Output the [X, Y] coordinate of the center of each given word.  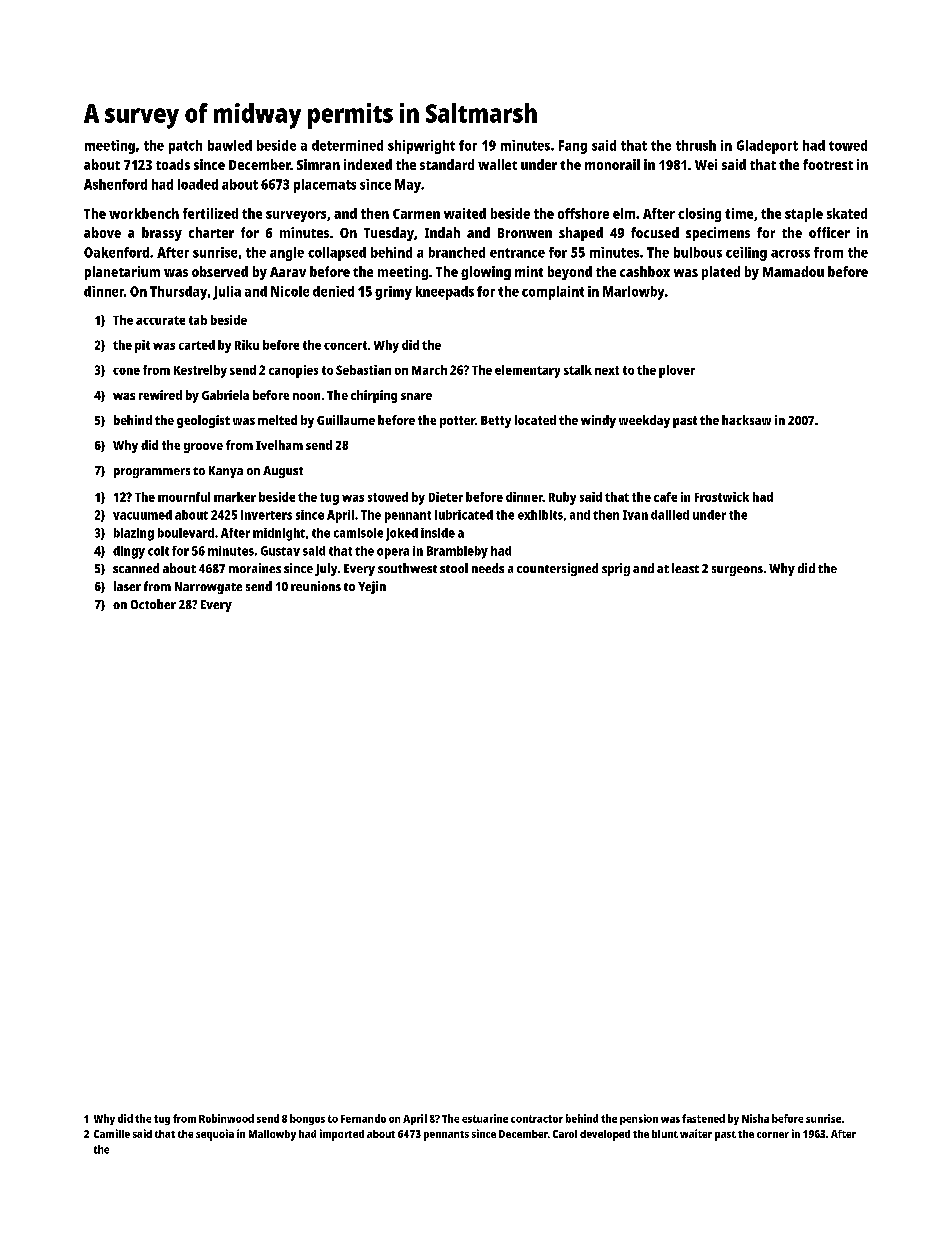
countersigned [557, 569]
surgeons [737, 571]
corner [773, 1135]
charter [211, 232]
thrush [696, 145]
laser [127, 586]
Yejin [372, 587]
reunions [316, 586]
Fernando [363, 1118]
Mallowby [272, 1135]
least [685, 568]
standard [447, 164]
